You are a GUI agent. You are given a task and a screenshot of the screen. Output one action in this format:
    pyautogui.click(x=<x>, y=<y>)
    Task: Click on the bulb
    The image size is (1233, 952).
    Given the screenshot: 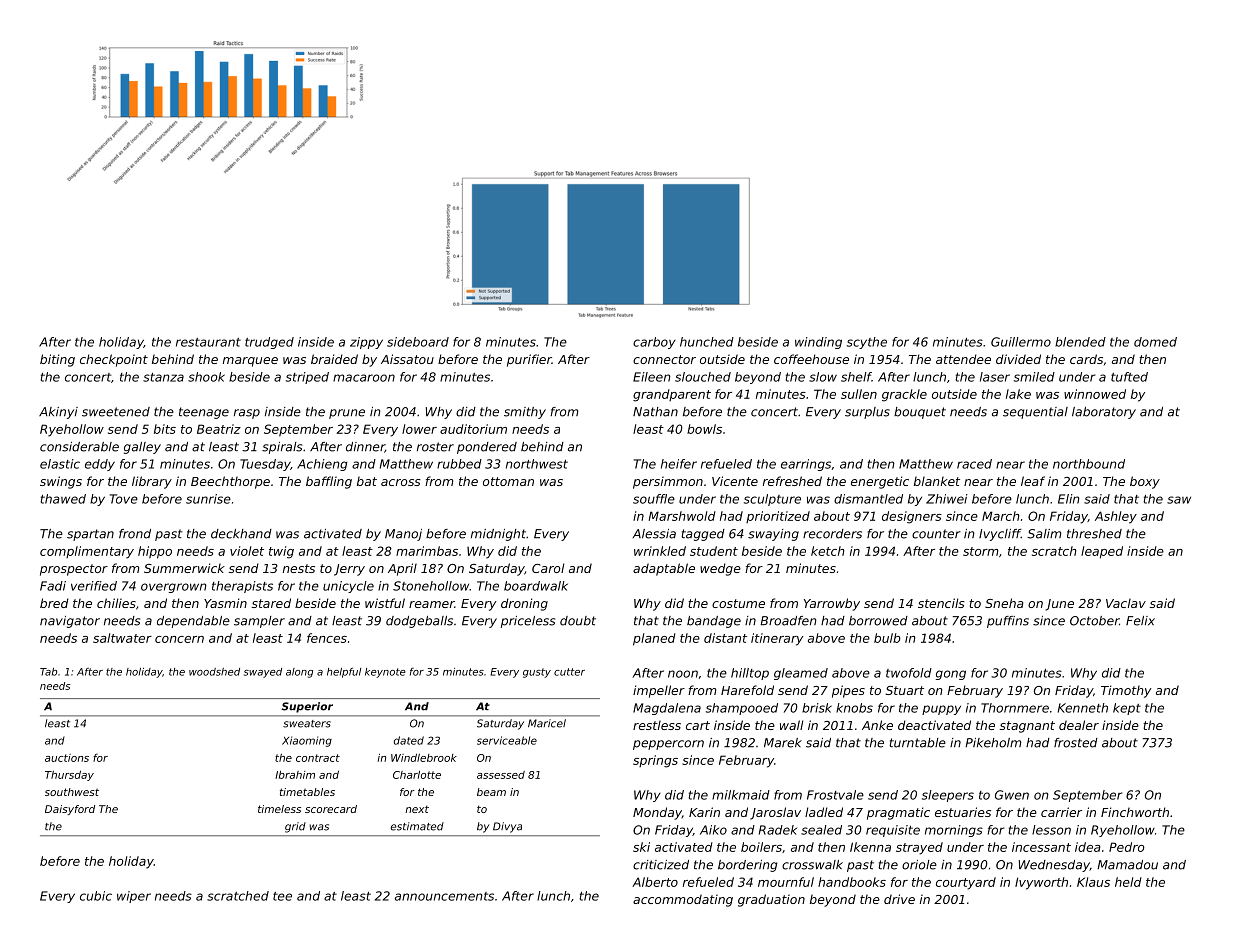 What is the action you would take?
    pyautogui.click(x=887, y=638)
